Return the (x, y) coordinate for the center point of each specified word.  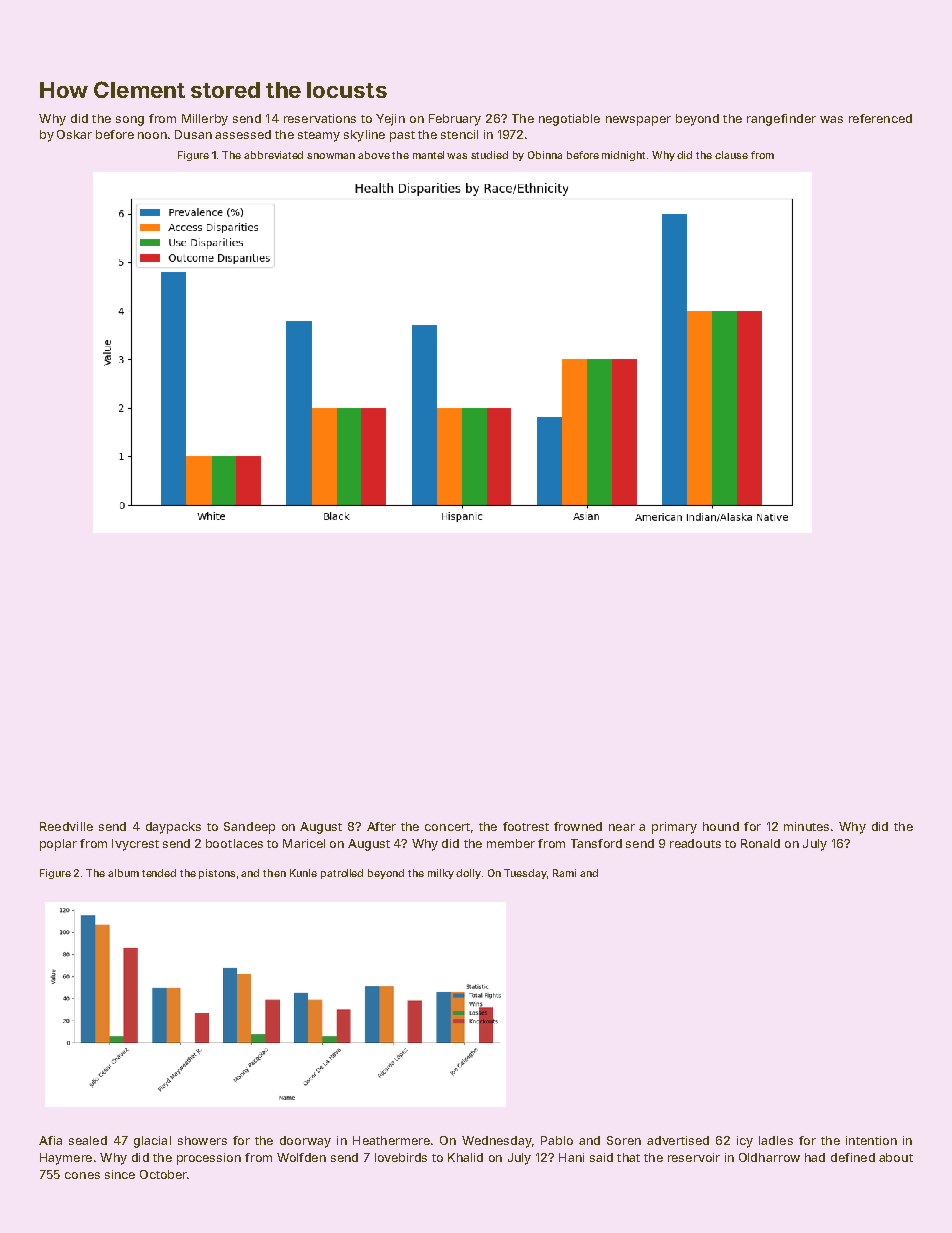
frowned (578, 826)
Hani (571, 1157)
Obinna (545, 155)
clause (731, 155)
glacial (152, 1142)
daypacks (173, 828)
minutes (806, 826)
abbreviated (273, 155)
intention (871, 1140)
